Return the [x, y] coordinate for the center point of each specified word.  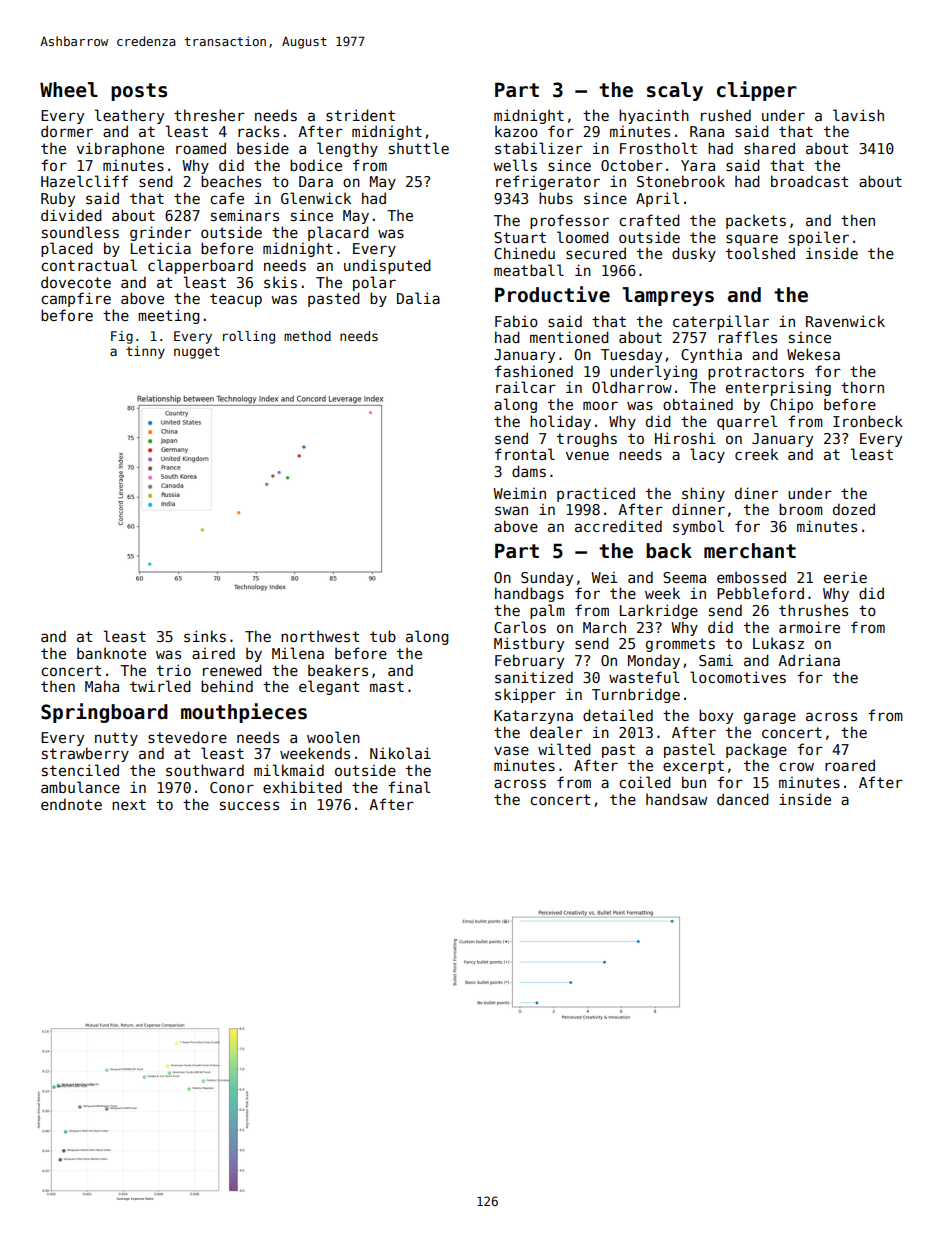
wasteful [644, 677]
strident [360, 115]
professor [569, 221]
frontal [525, 454]
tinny [145, 352]
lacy [707, 455]
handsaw [676, 799]
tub [383, 636]
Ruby [58, 199]
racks [258, 131]
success [249, 805]
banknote [111, 653]
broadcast [809, 181]
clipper [757, 91]
